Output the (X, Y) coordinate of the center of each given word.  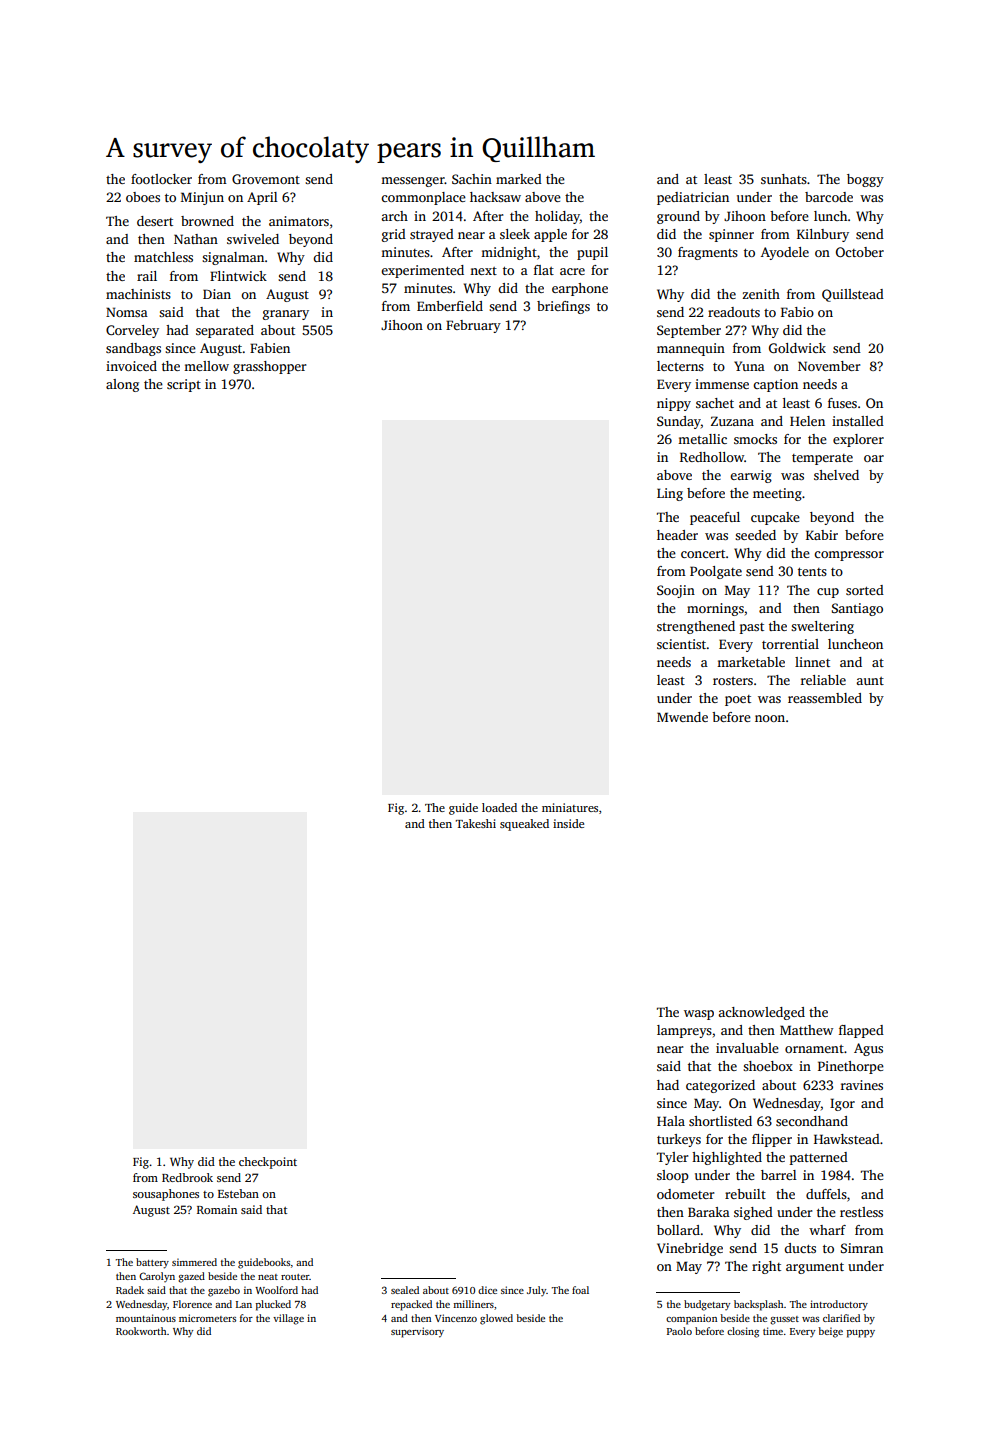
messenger (413, 182)
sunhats (784, 179)
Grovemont (266, 179)
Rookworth (141, 1331)
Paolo (679, 1331)
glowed (496, 1319)
